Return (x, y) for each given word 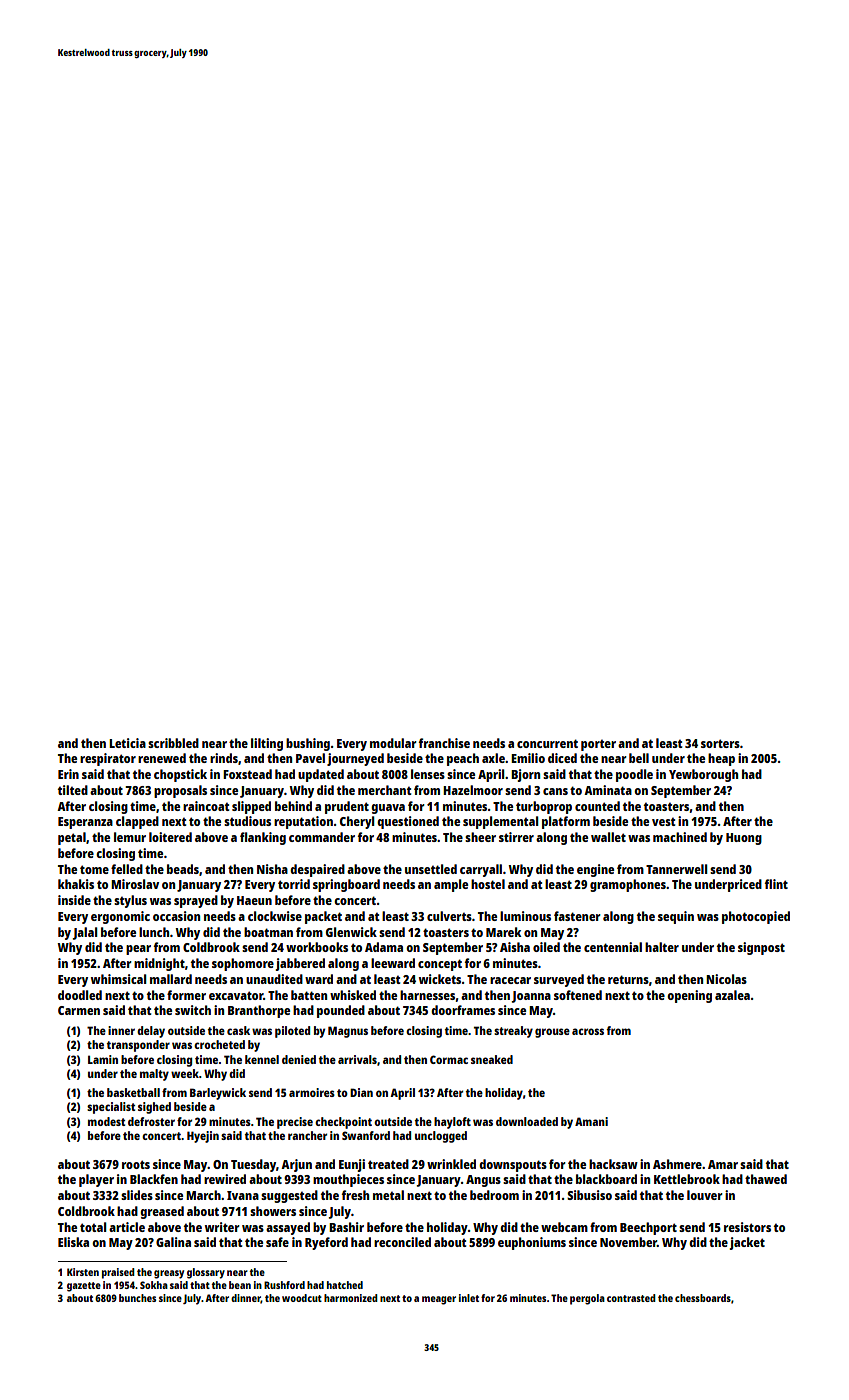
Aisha (515, 947)
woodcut (302, 1298)
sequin (676, 917)
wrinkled (451, 1164)
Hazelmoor (473, 790)
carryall (481, 870)
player (96, 1180)
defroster (151, 1121)
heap (721, 759)
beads (183, 869)
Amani (591, 1121)
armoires (312, 1092)
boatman (268, 932)
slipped (251, 807)
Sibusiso (589, 1195)
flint (776, 884)
